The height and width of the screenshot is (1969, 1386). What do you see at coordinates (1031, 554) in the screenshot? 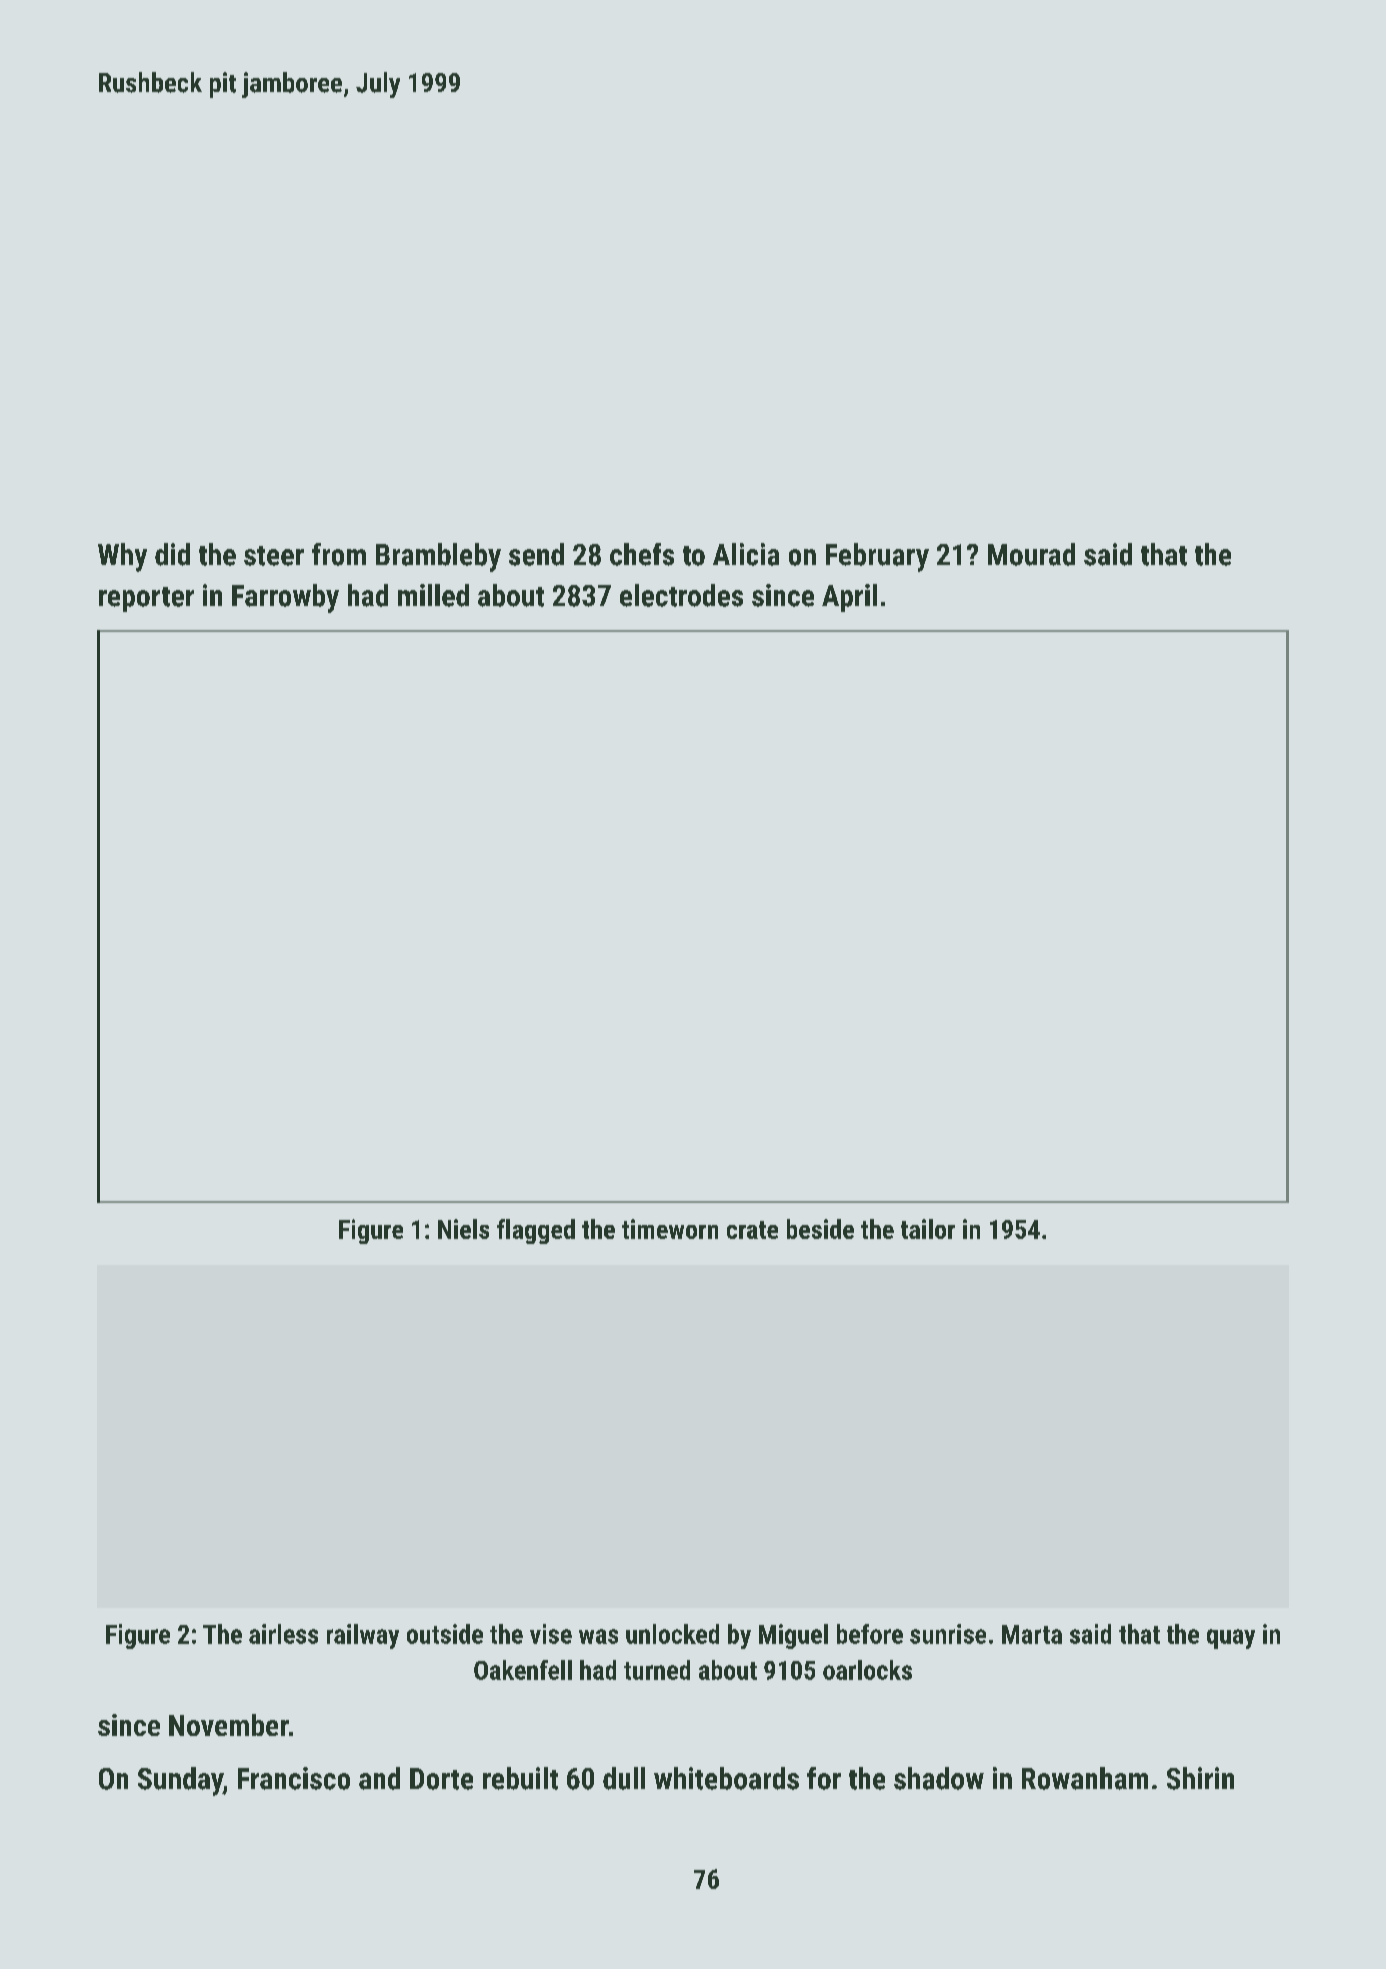
I see `Mourad` at bounding box center [1031, 554].
